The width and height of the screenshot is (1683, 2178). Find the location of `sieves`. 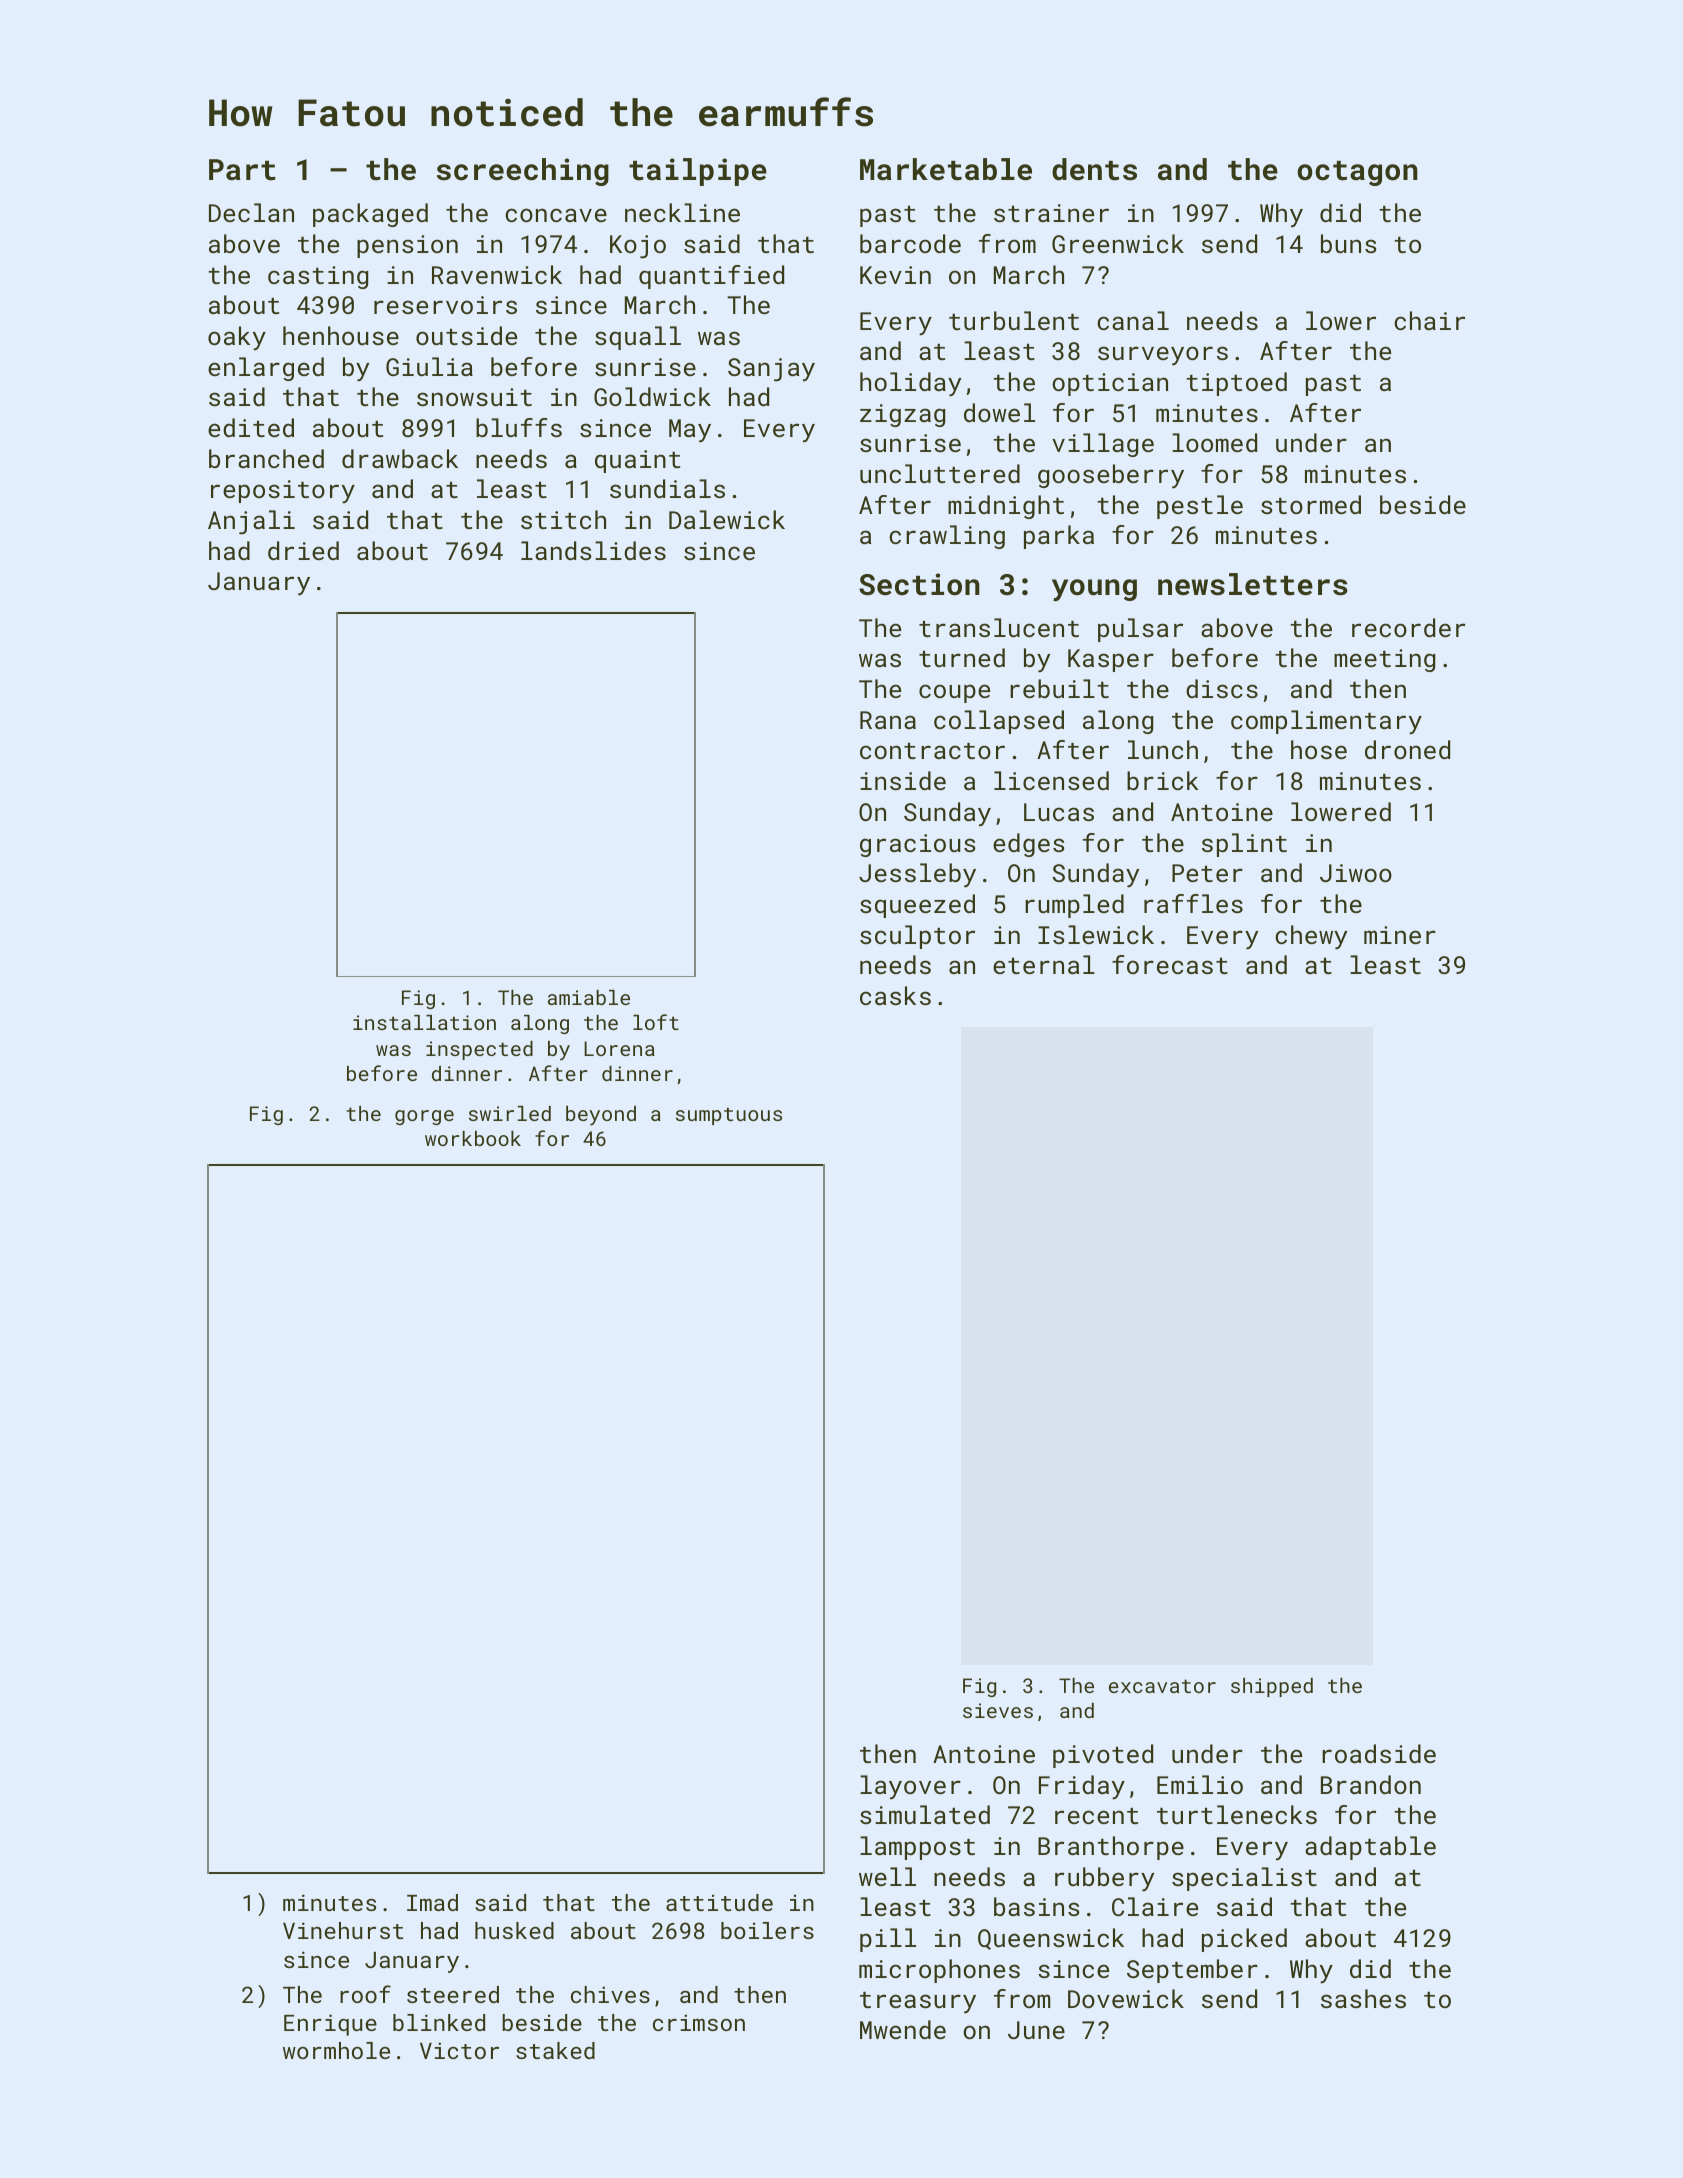

sieves is located at coordinates (998, 1710).
